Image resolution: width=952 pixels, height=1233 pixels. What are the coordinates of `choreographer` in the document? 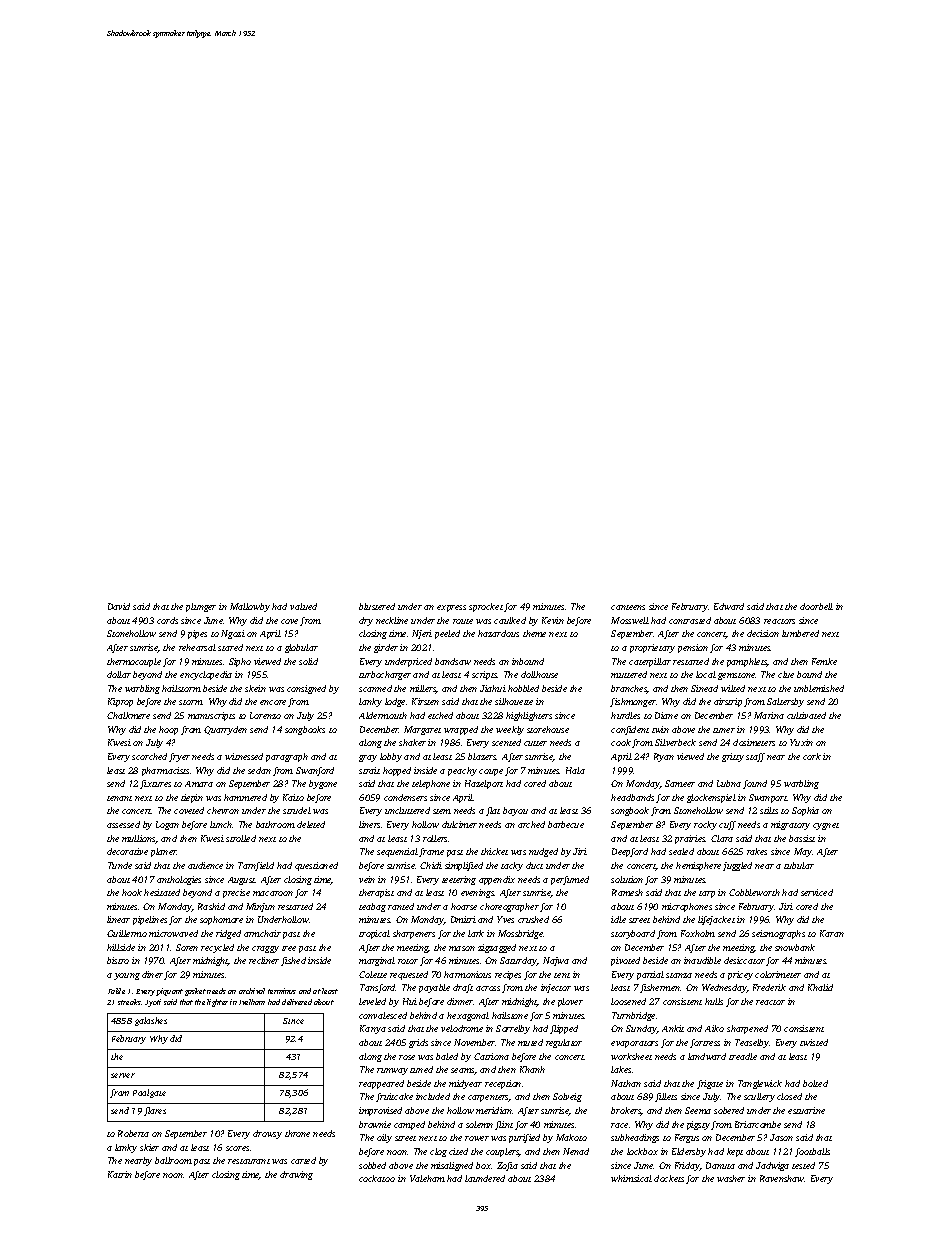 It's located at (509, 907).
